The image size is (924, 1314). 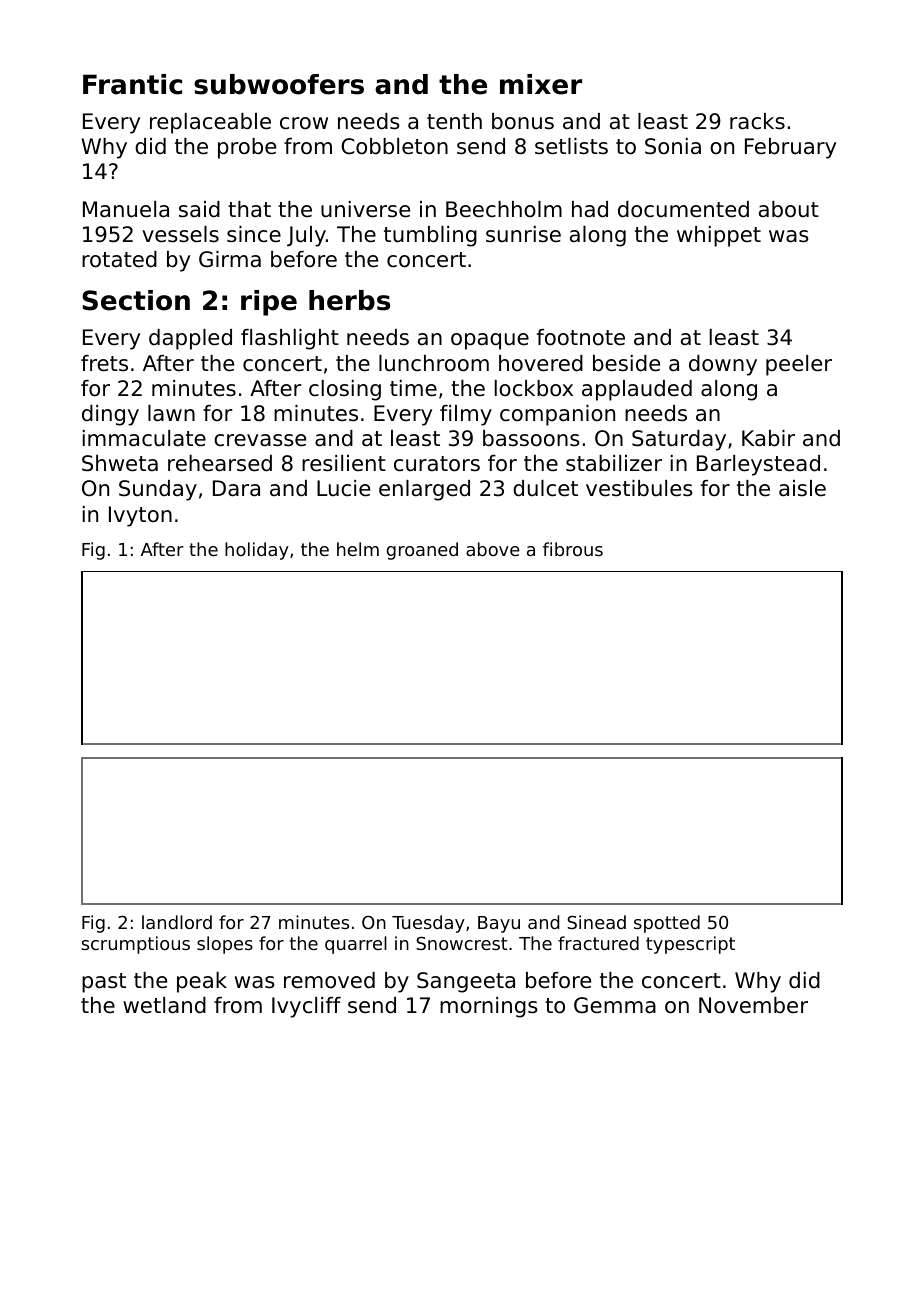 I want to click on whippet, so click(x=719, y=236).
